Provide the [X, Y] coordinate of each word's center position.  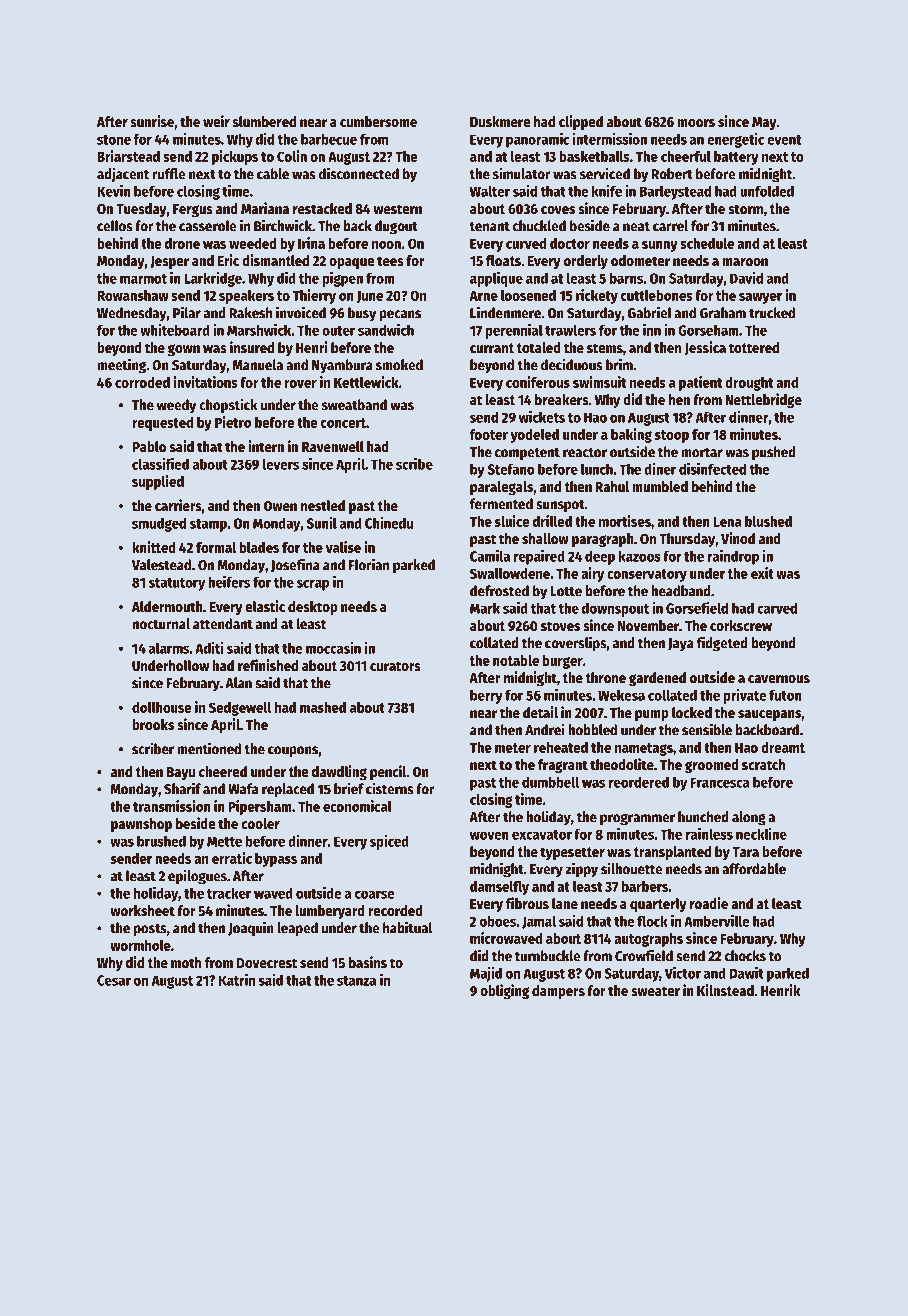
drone [182, 243]
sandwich [386, 330]
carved [777, 608]
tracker [229, 893]
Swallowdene [510, 573]
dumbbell [550, 782]
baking [631, 435]
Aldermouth [167, 606]
